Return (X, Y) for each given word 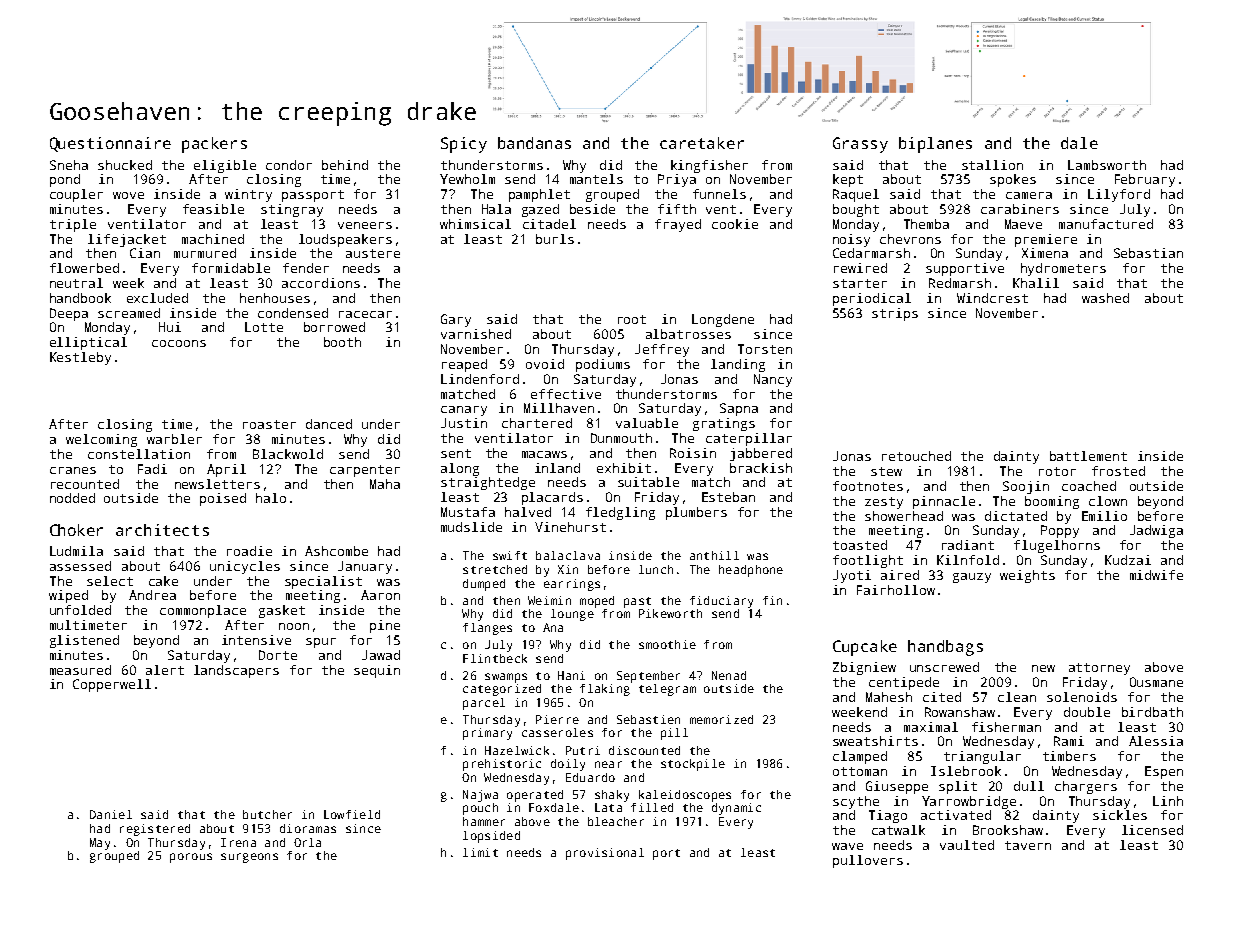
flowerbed (84, 268)
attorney (1099, 669)
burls (555, 239)
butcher (267, 814)
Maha (385, 484)
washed (1105, 298)
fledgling (620, 513)
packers (214, 145)
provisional (605, 854)
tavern (1028, 845)
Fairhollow (896, 590)
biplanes (935, 145)
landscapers (236, 671)
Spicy (464, 145)
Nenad (729, 675)
